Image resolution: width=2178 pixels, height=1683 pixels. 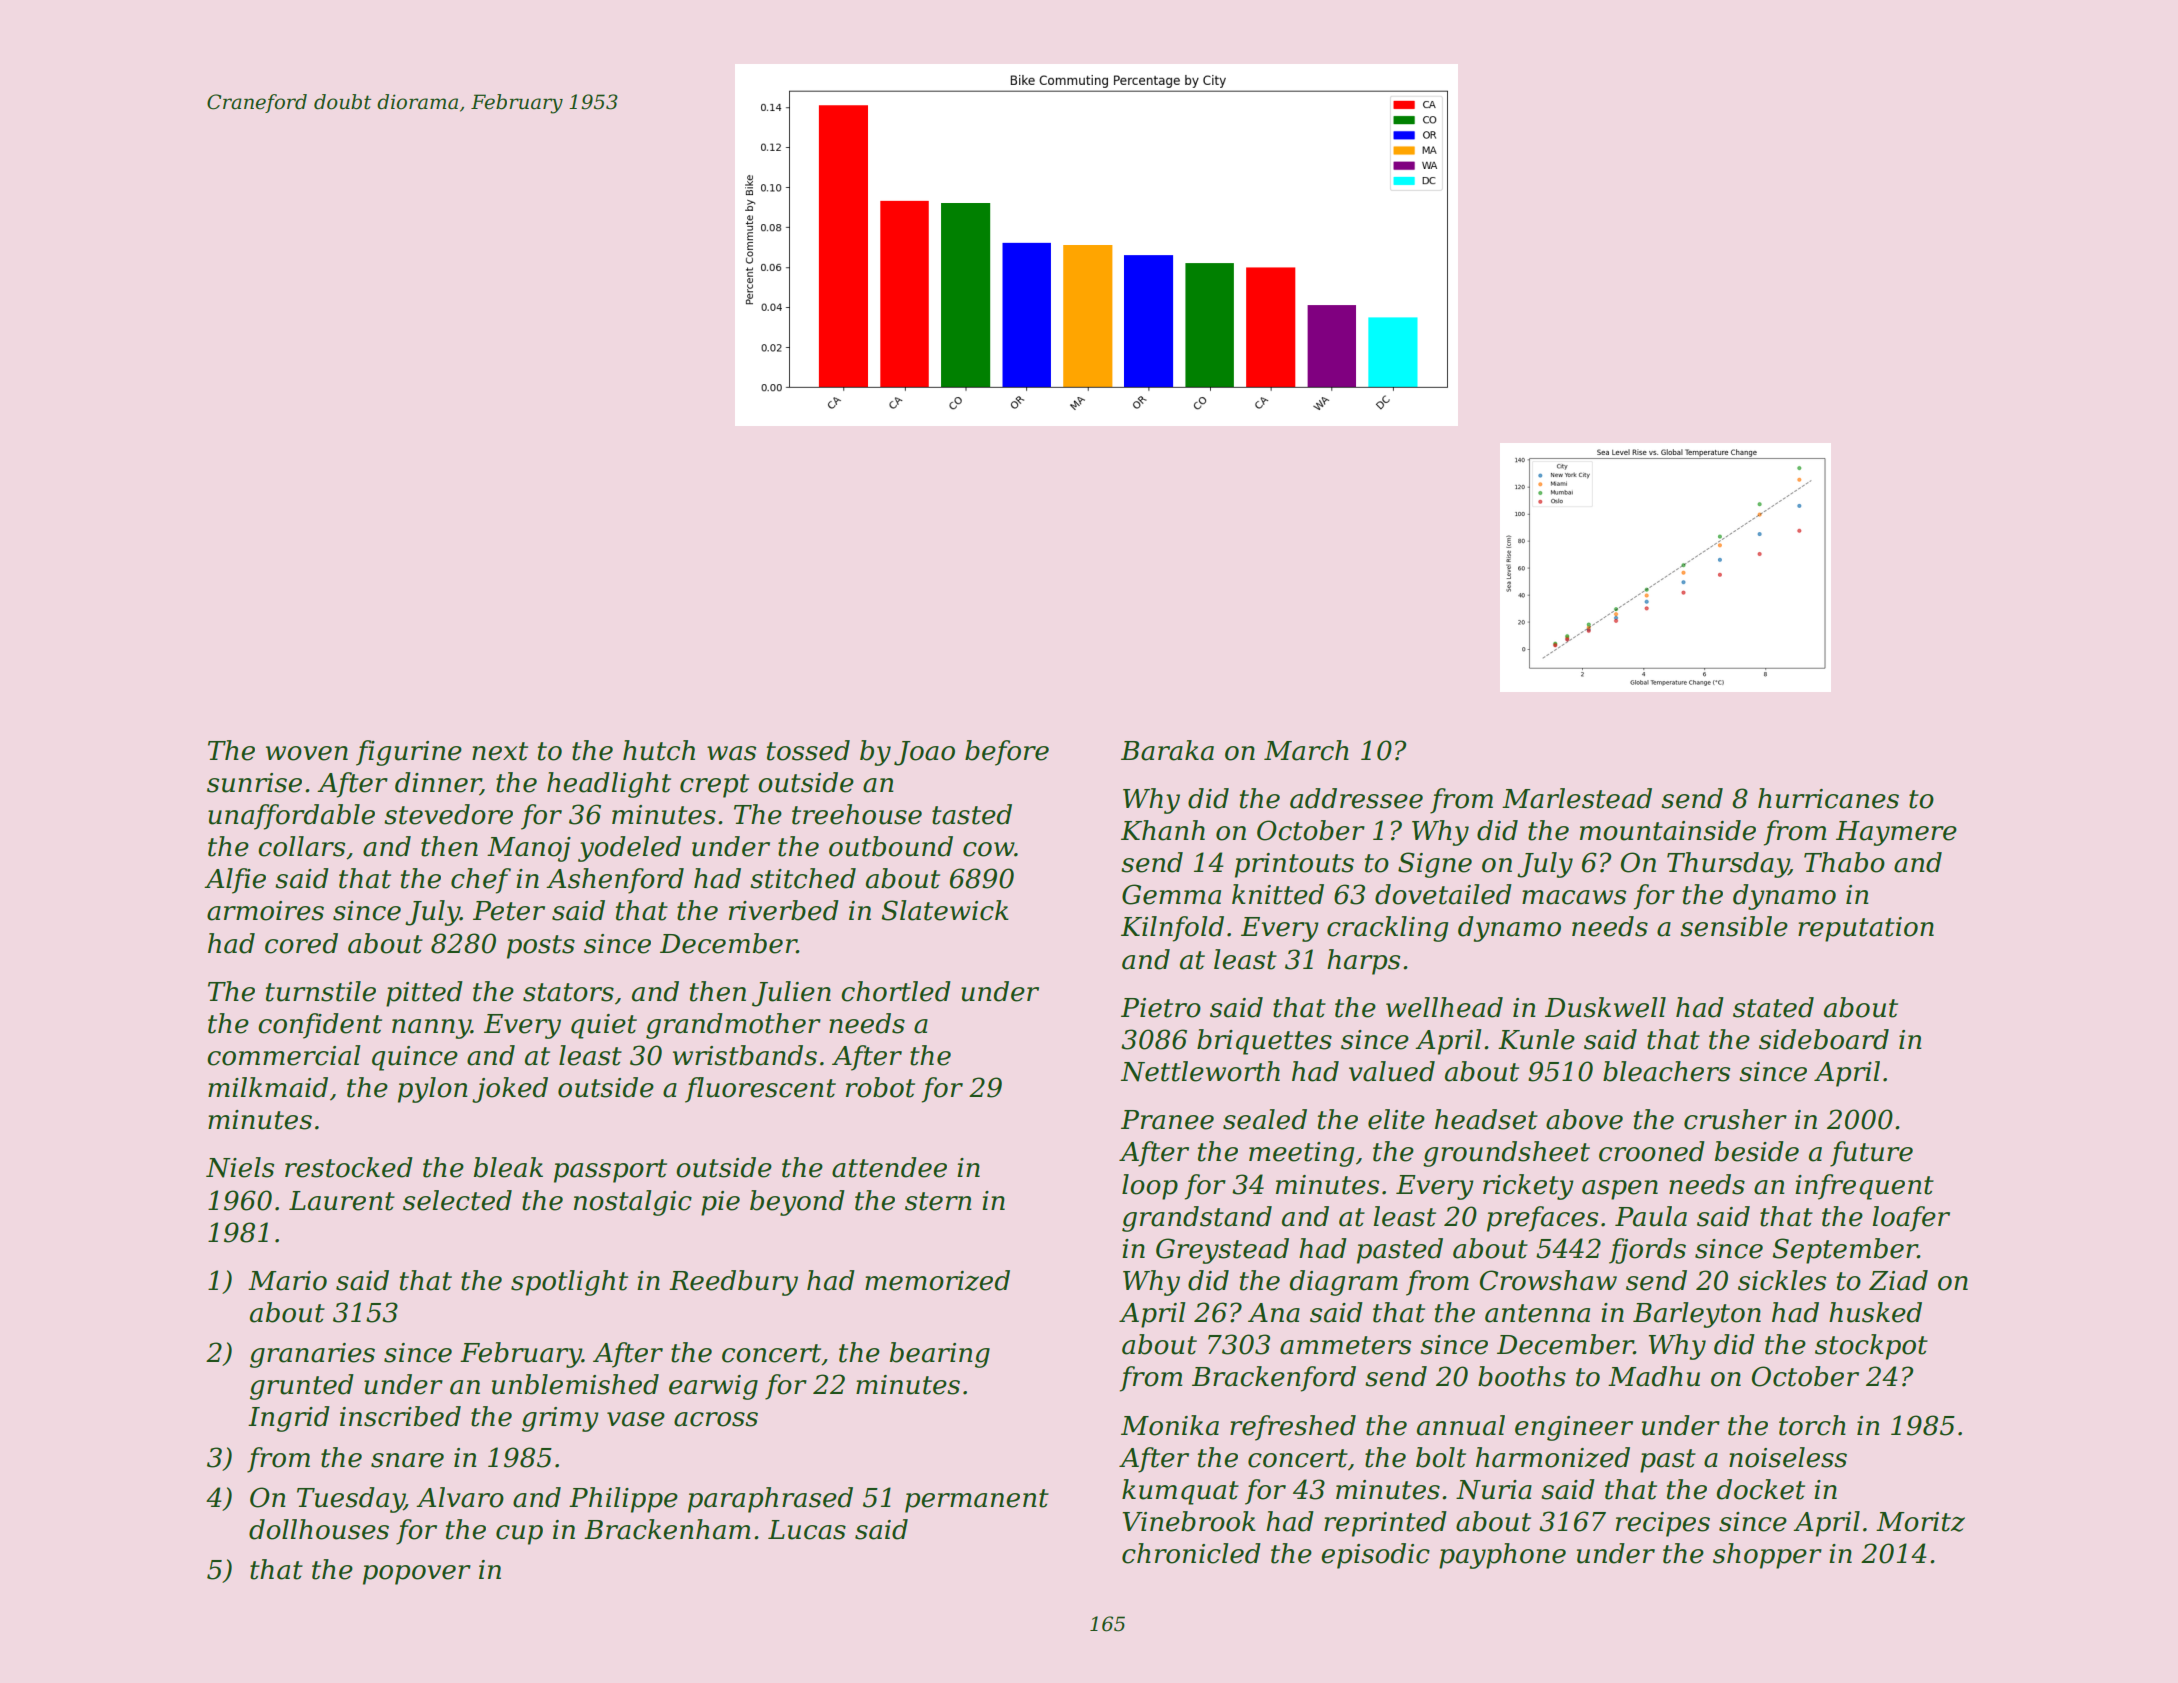 What do you see at coordinates (438, 783) in the page?
I see `dinner` at bounding box center [438, 783].
